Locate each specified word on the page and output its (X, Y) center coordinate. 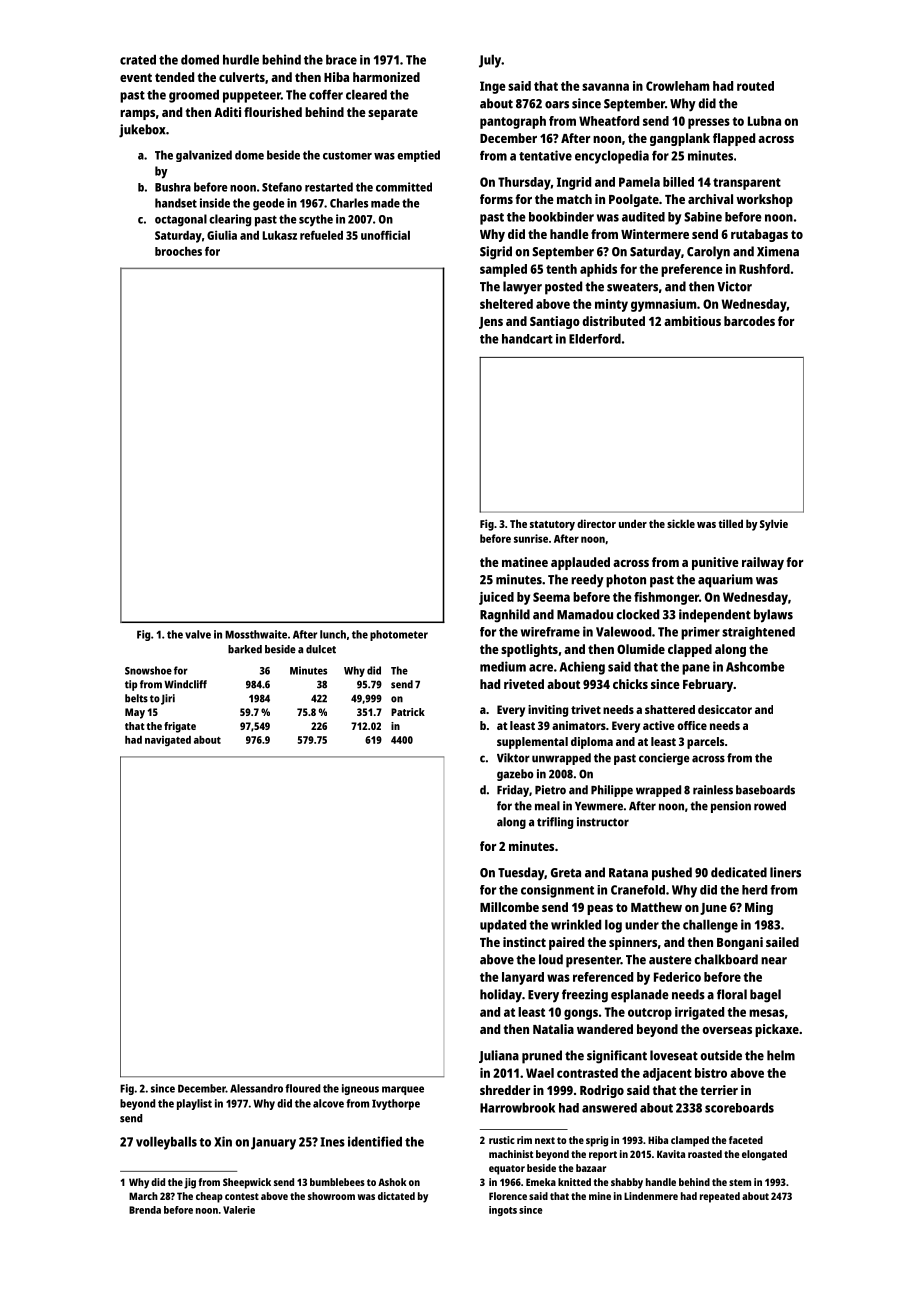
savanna (605, 87)
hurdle (241, 60)
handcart (527, 339)
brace (341, 60)
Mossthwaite (256, 634)
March (143, 1196)
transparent (747, 184)
